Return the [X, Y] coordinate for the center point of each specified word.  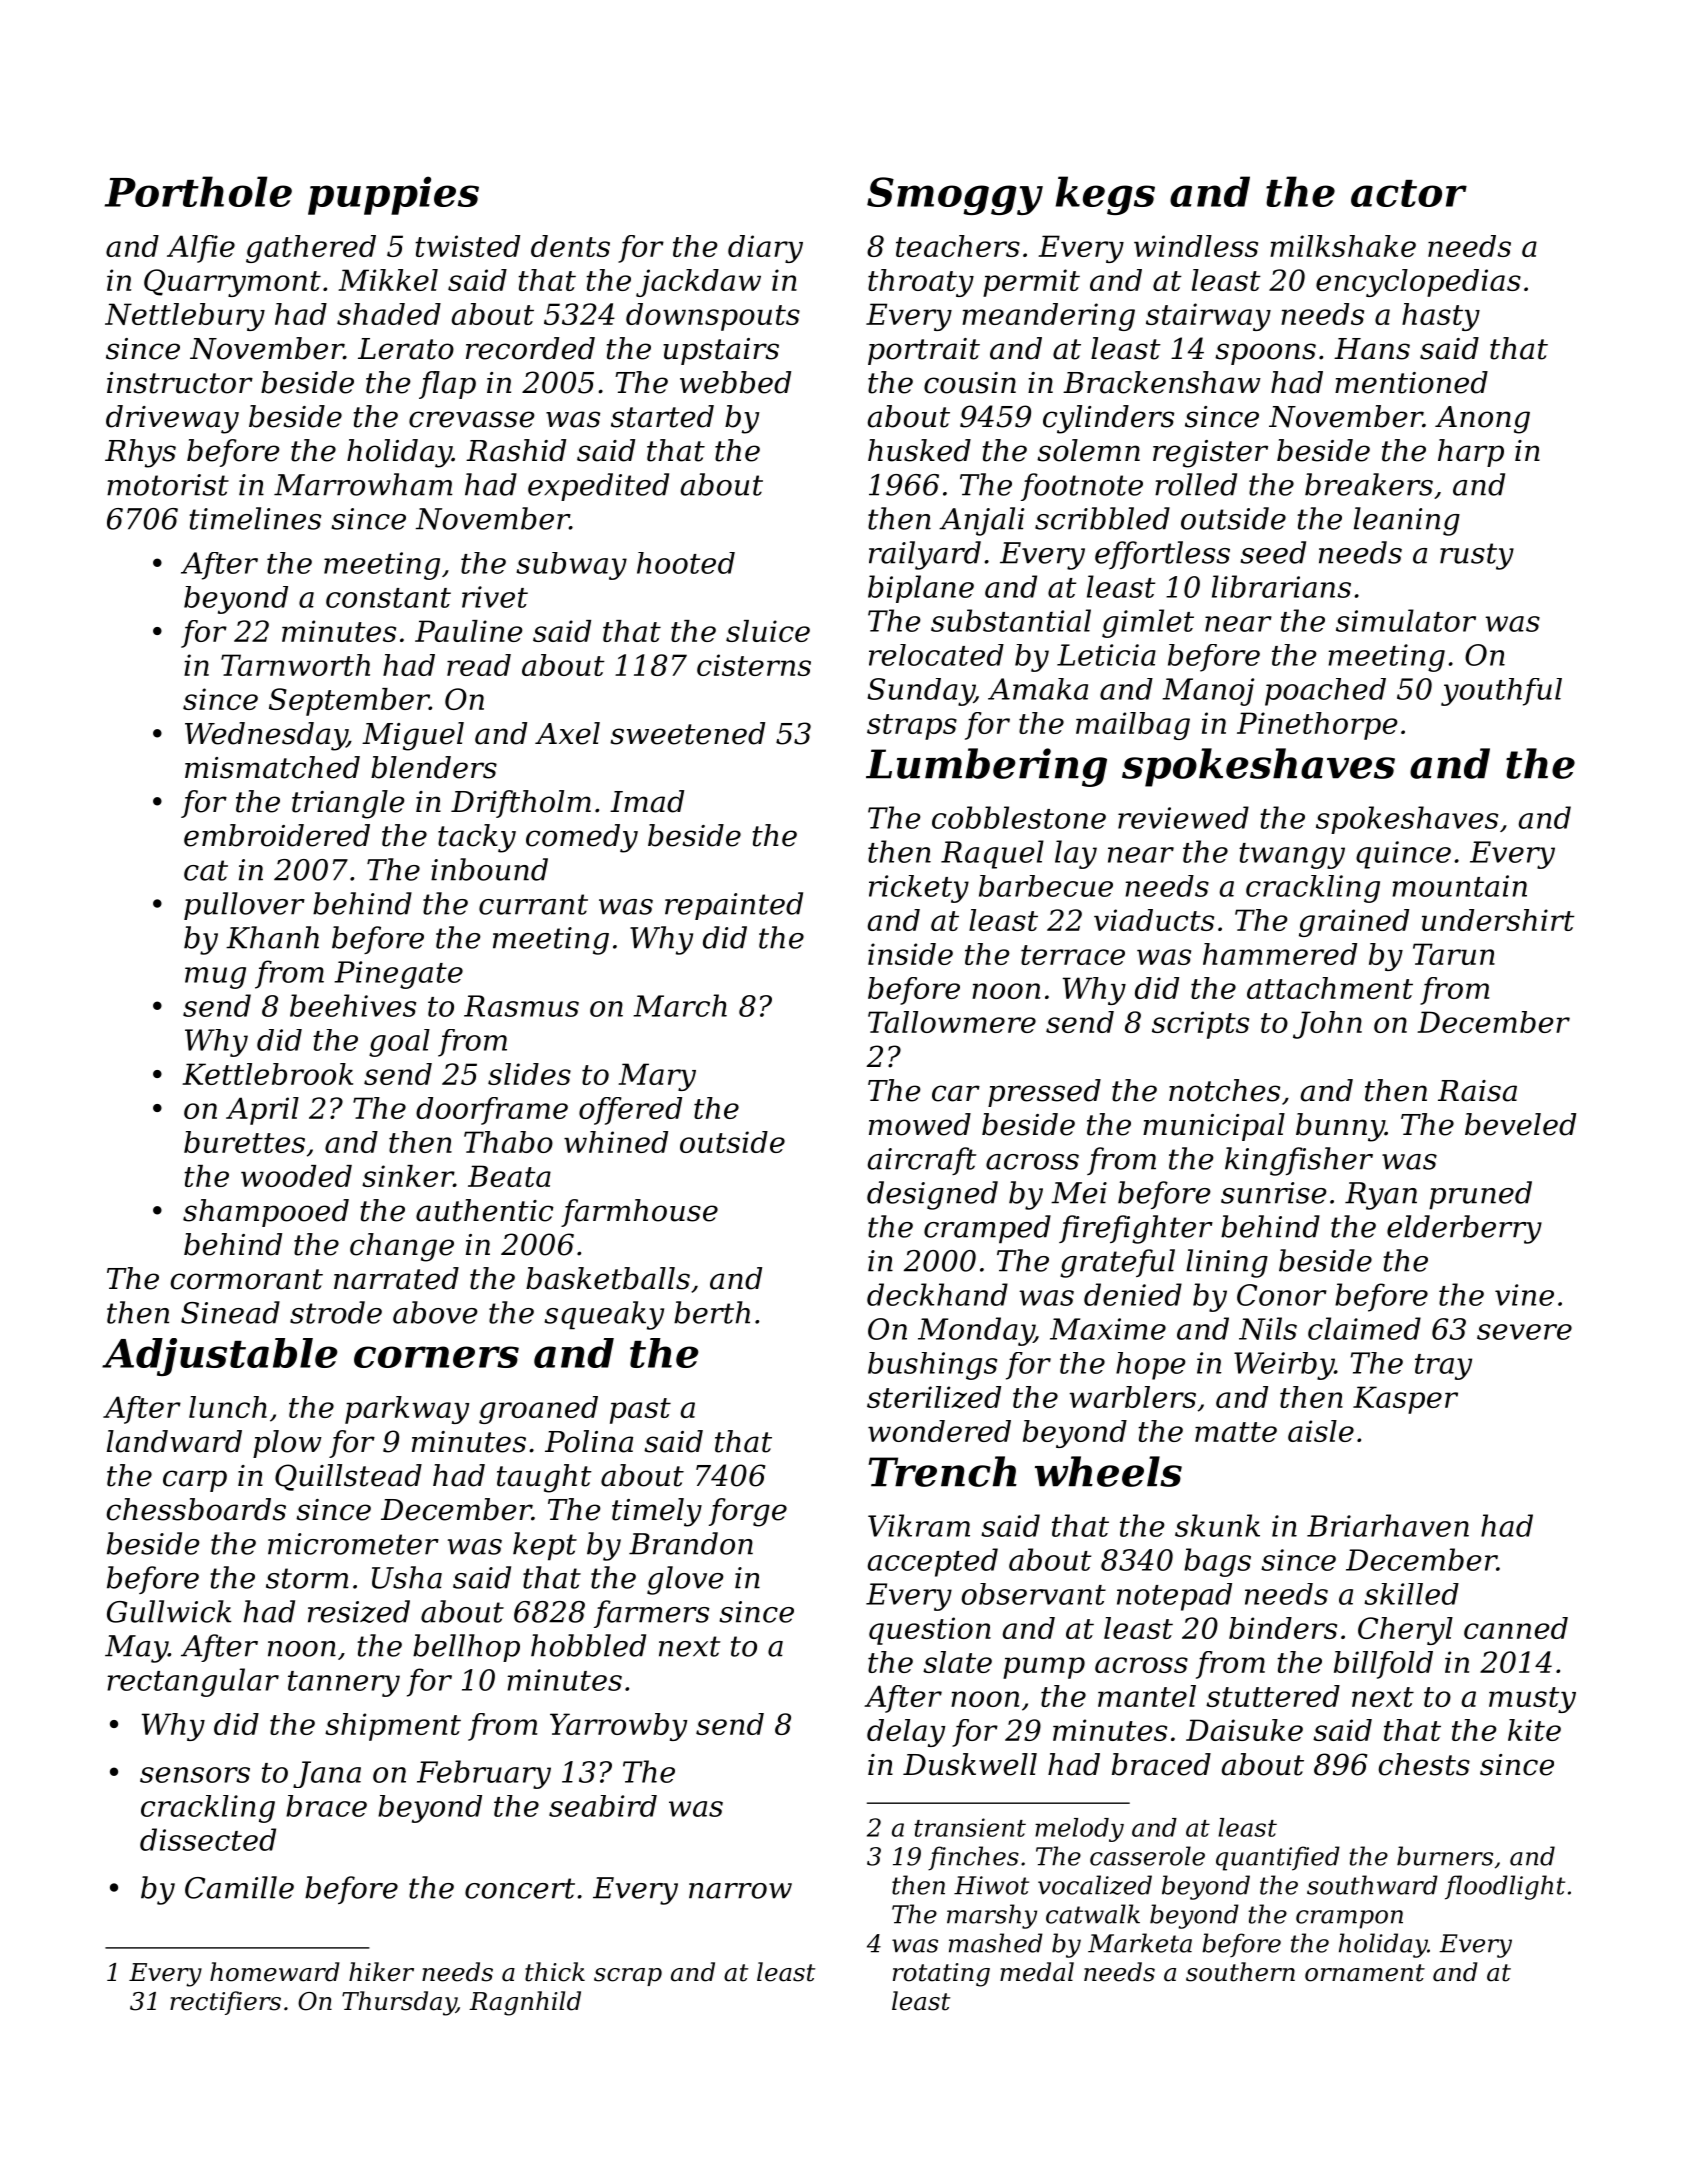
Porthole [198, 191]
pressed [1044, 1093]
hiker [381, 1972]
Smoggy [955, 196]
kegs [1105, 195]
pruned [1480, 1195]
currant [533, 904]
